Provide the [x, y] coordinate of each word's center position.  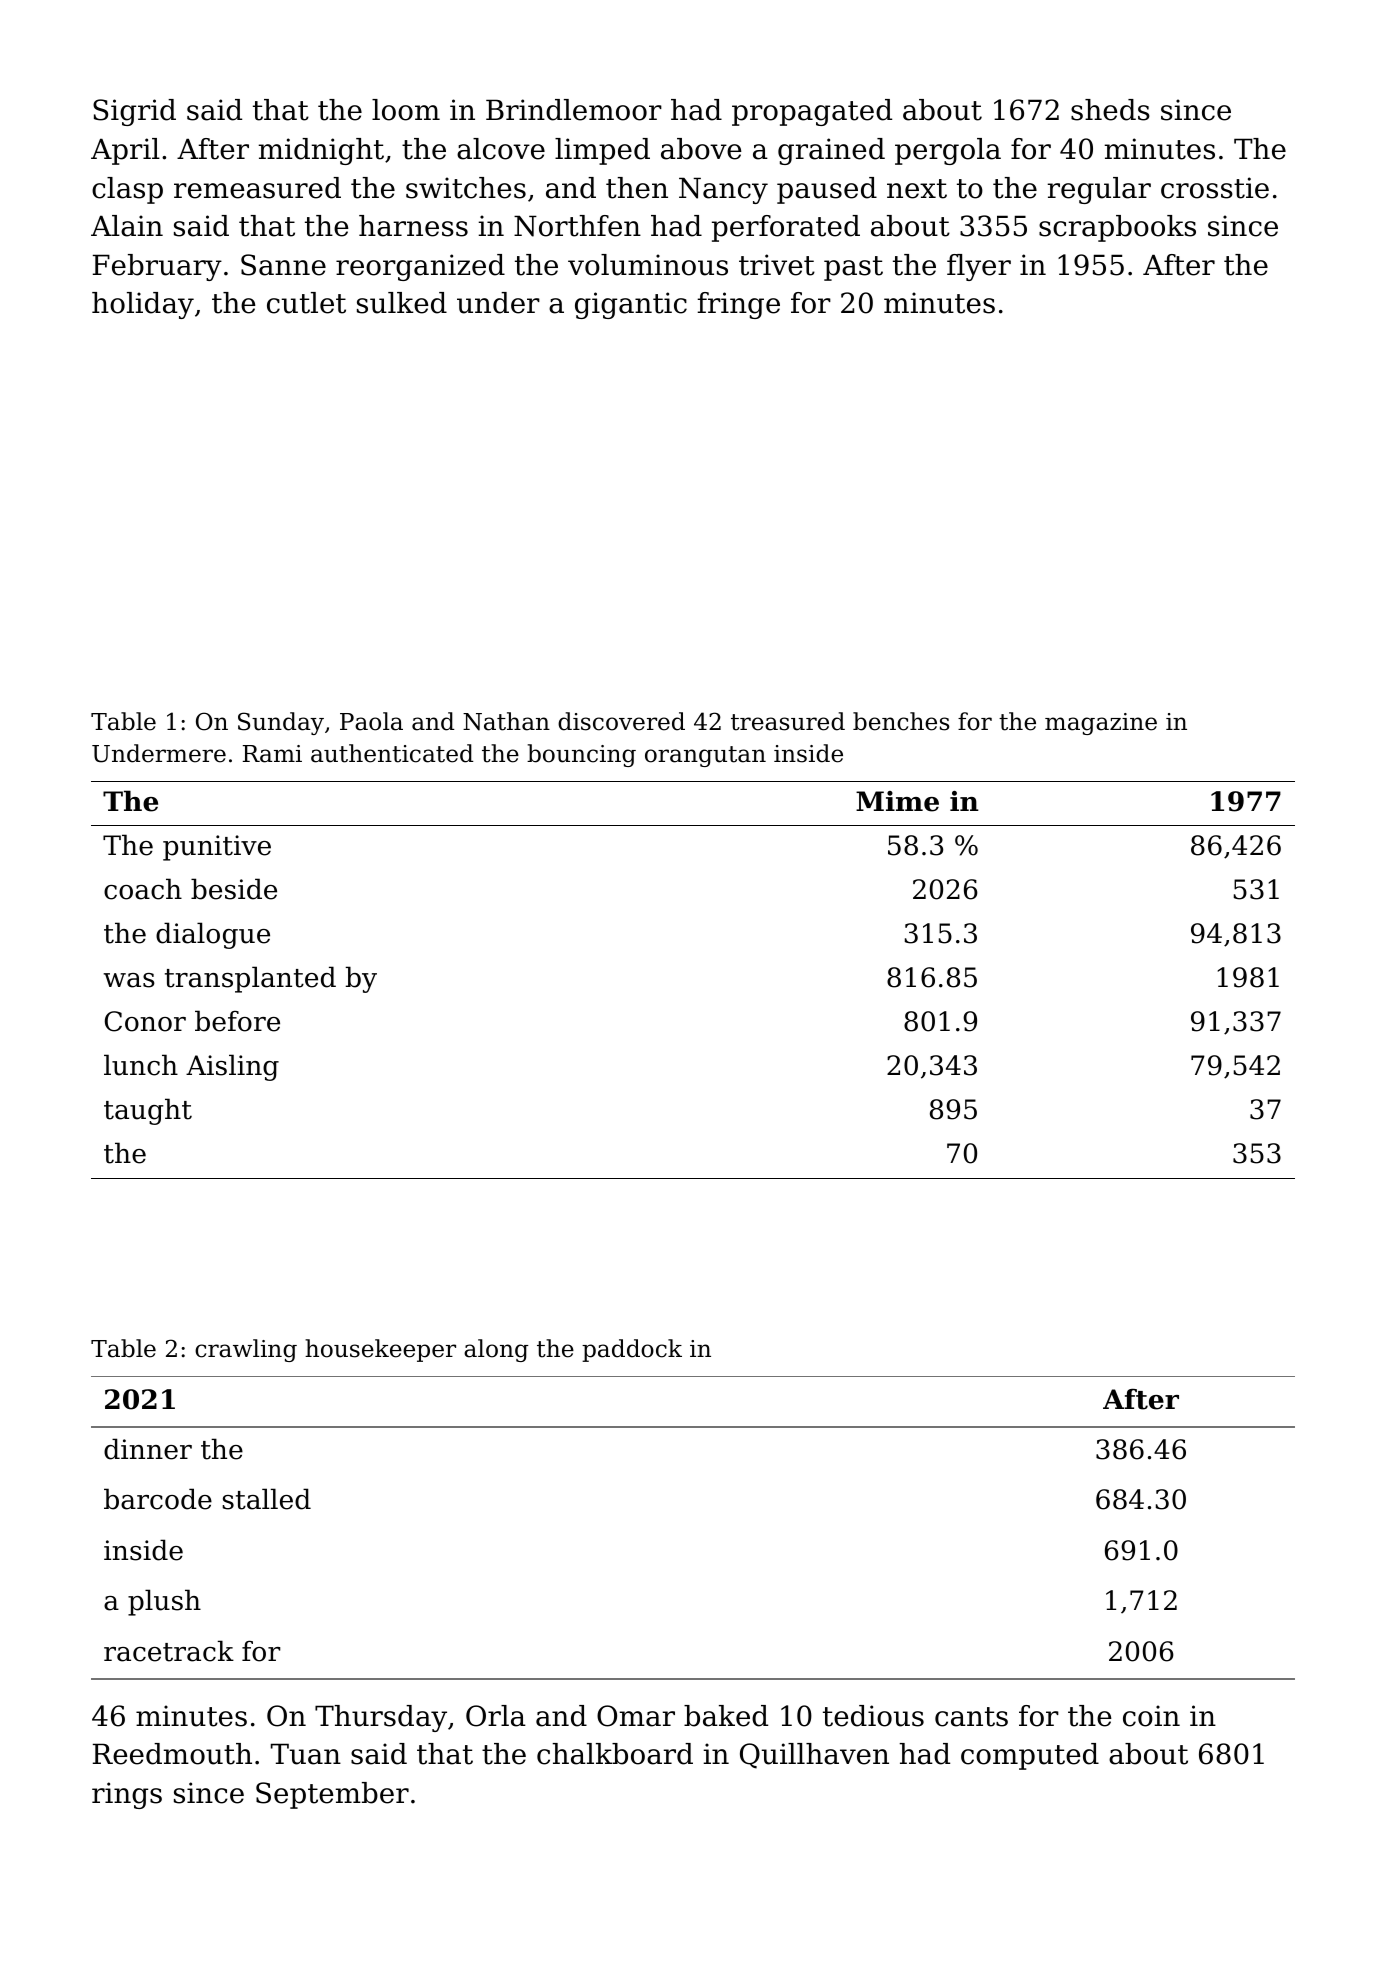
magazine [1101, 724]
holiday [143, 305]
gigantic [631, 305]
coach [143, 889]
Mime [897, 801]
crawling [246, 1350]
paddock [632, 1350]
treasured [788, 721]
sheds [1110, 110]
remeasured [257, 188]
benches [901, 721]
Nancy [723, 190]
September [332, 1795]
